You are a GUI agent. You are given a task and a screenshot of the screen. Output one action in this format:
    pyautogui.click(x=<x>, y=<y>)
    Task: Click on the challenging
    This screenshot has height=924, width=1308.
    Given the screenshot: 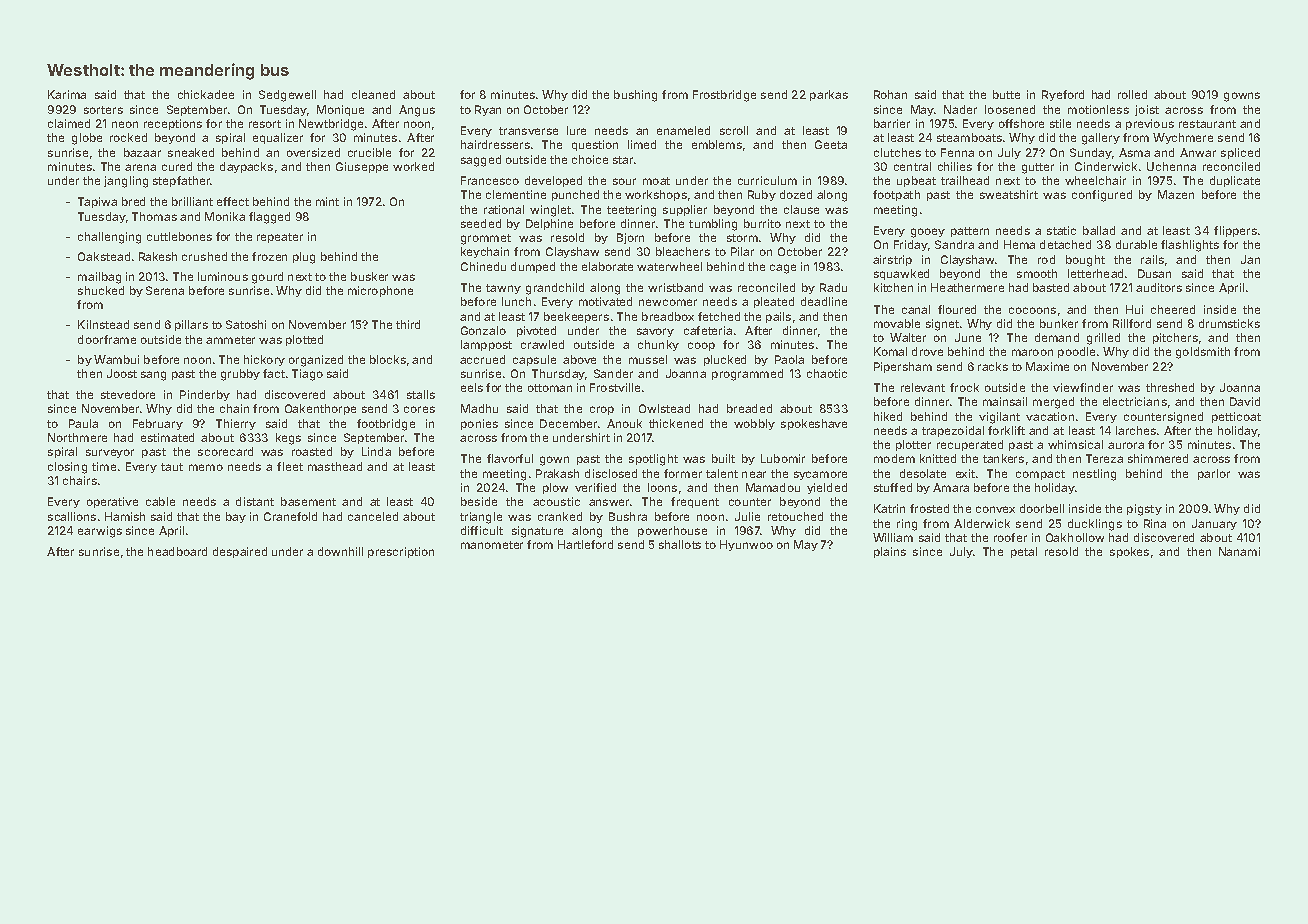 What is the action you would take?
    pyautogui.click(x=109, y=238)
